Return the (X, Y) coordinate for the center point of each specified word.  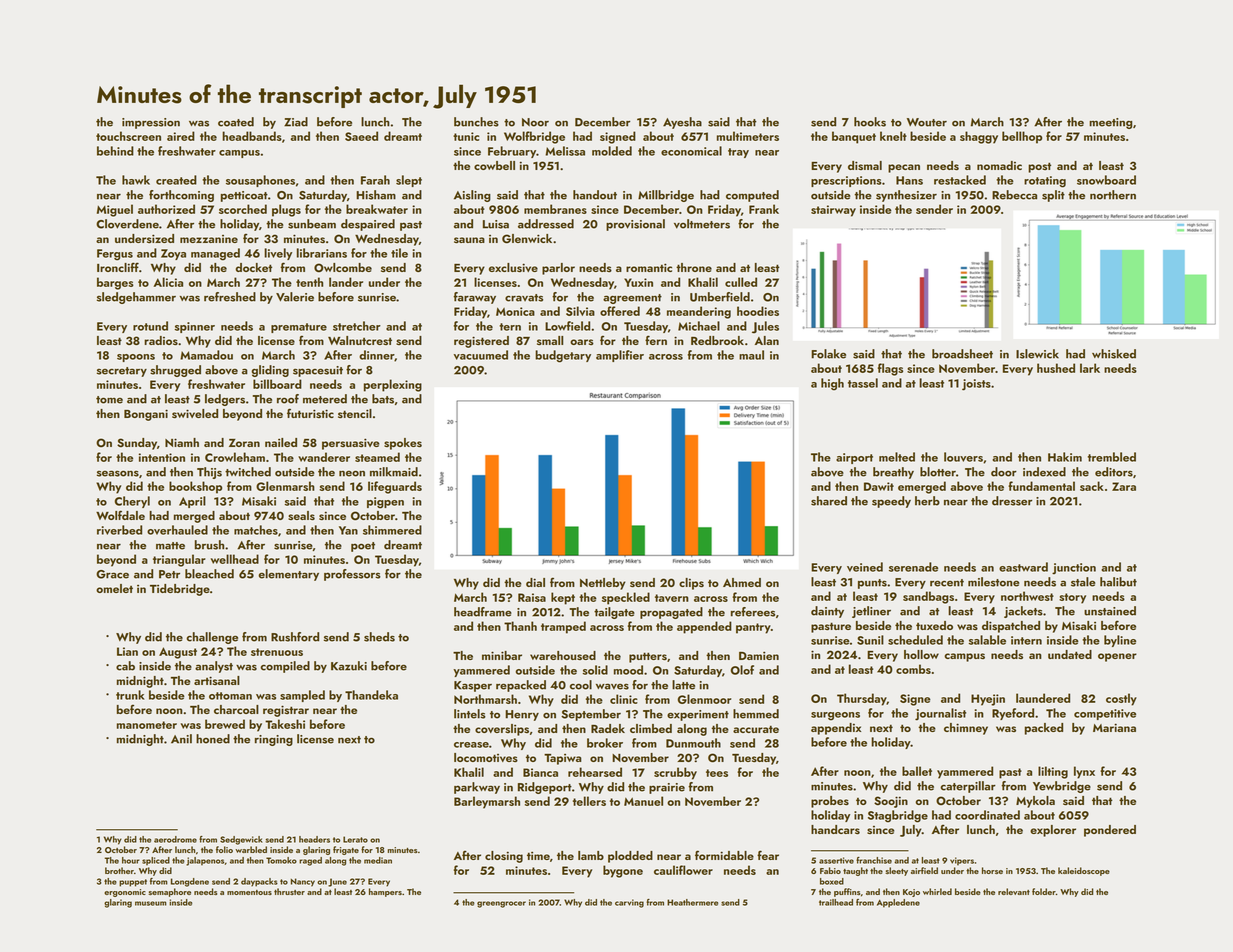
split (1053, 196)
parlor (558, 269)
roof (288, 399)
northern (1113, 195)
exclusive (513, 267)
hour (131, 860)
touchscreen (128, 136)
